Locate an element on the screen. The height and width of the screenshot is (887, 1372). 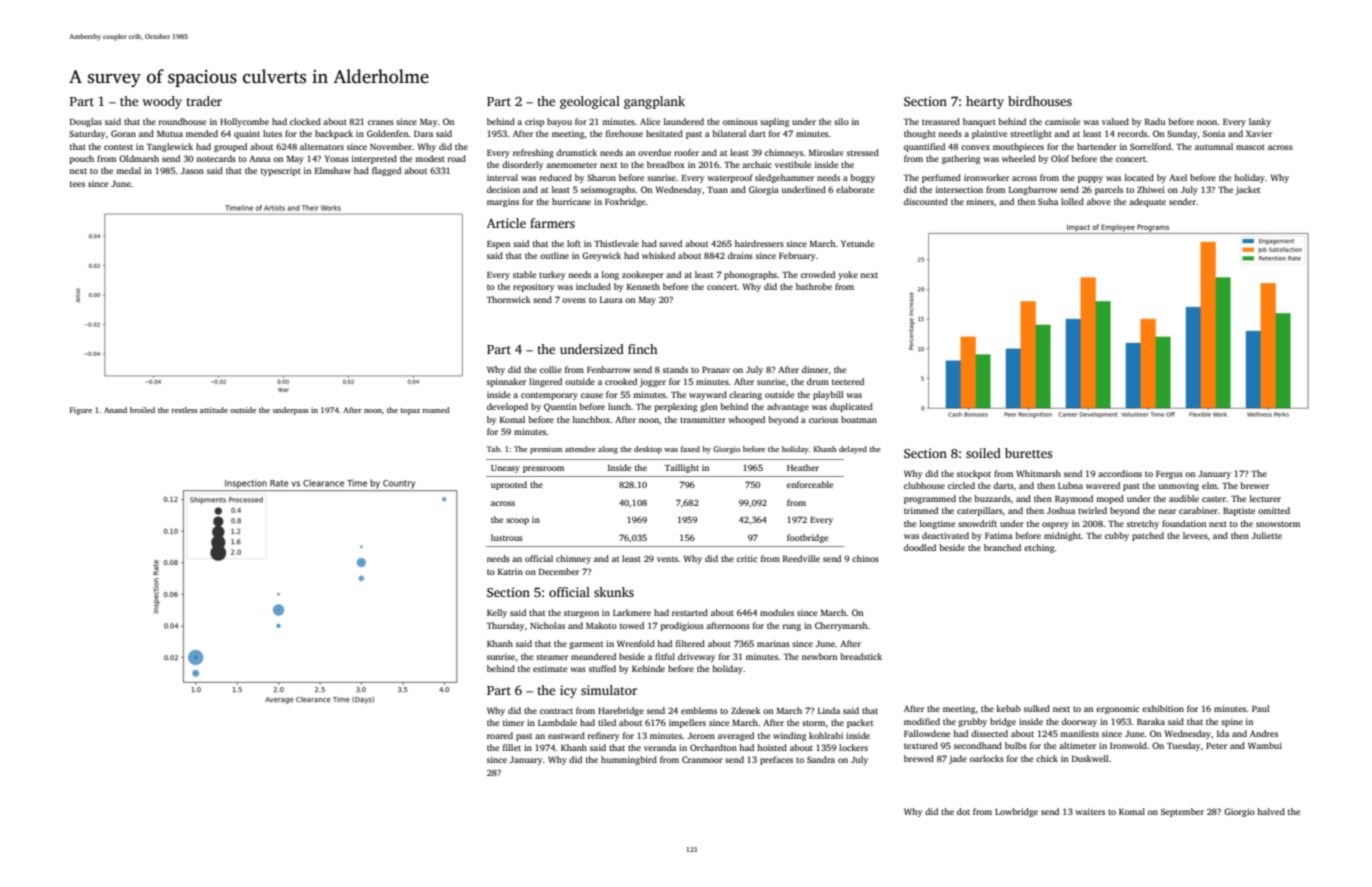
lustrous is located at coordinates (507, 537).
